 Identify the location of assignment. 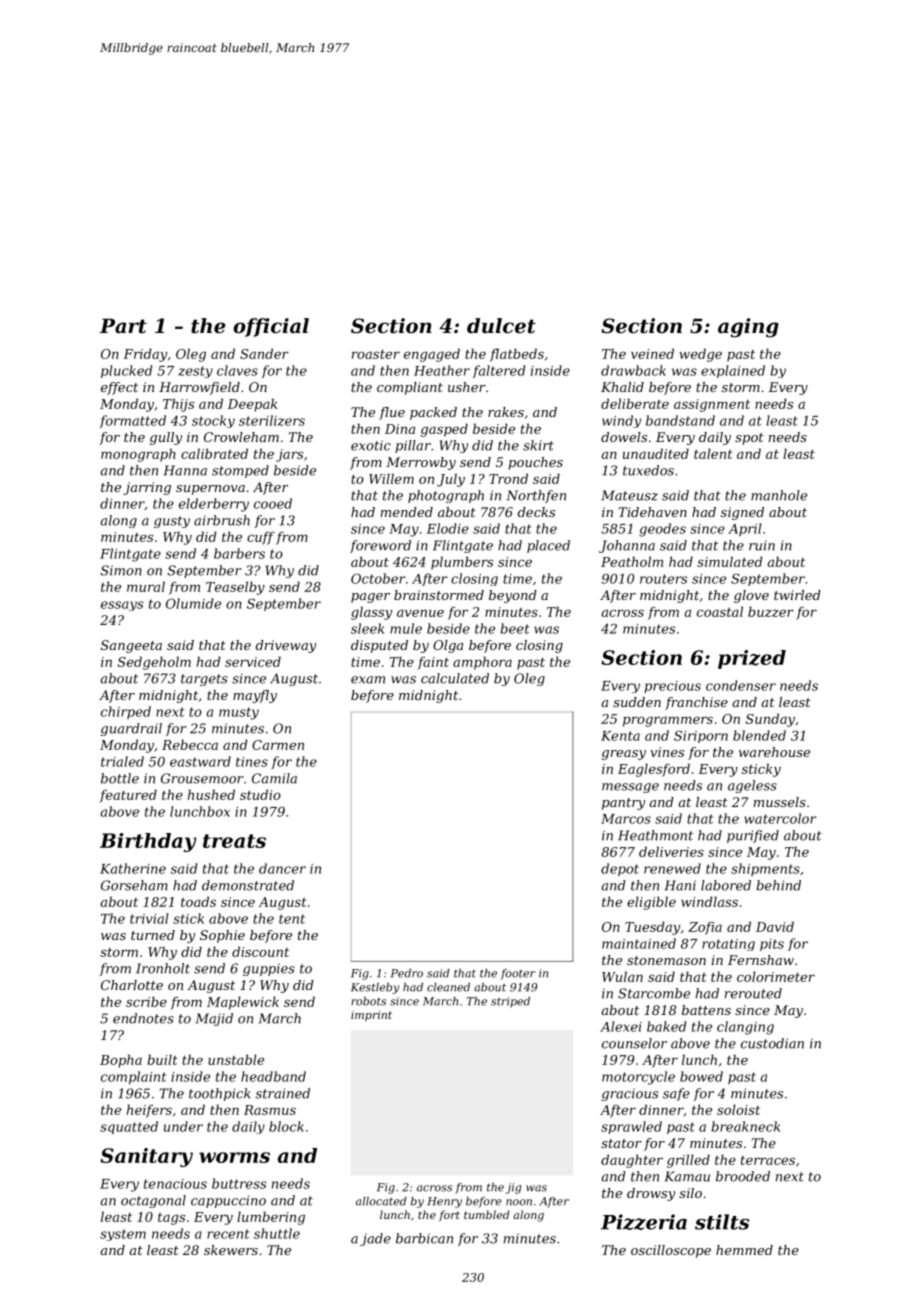
(712, 405).
